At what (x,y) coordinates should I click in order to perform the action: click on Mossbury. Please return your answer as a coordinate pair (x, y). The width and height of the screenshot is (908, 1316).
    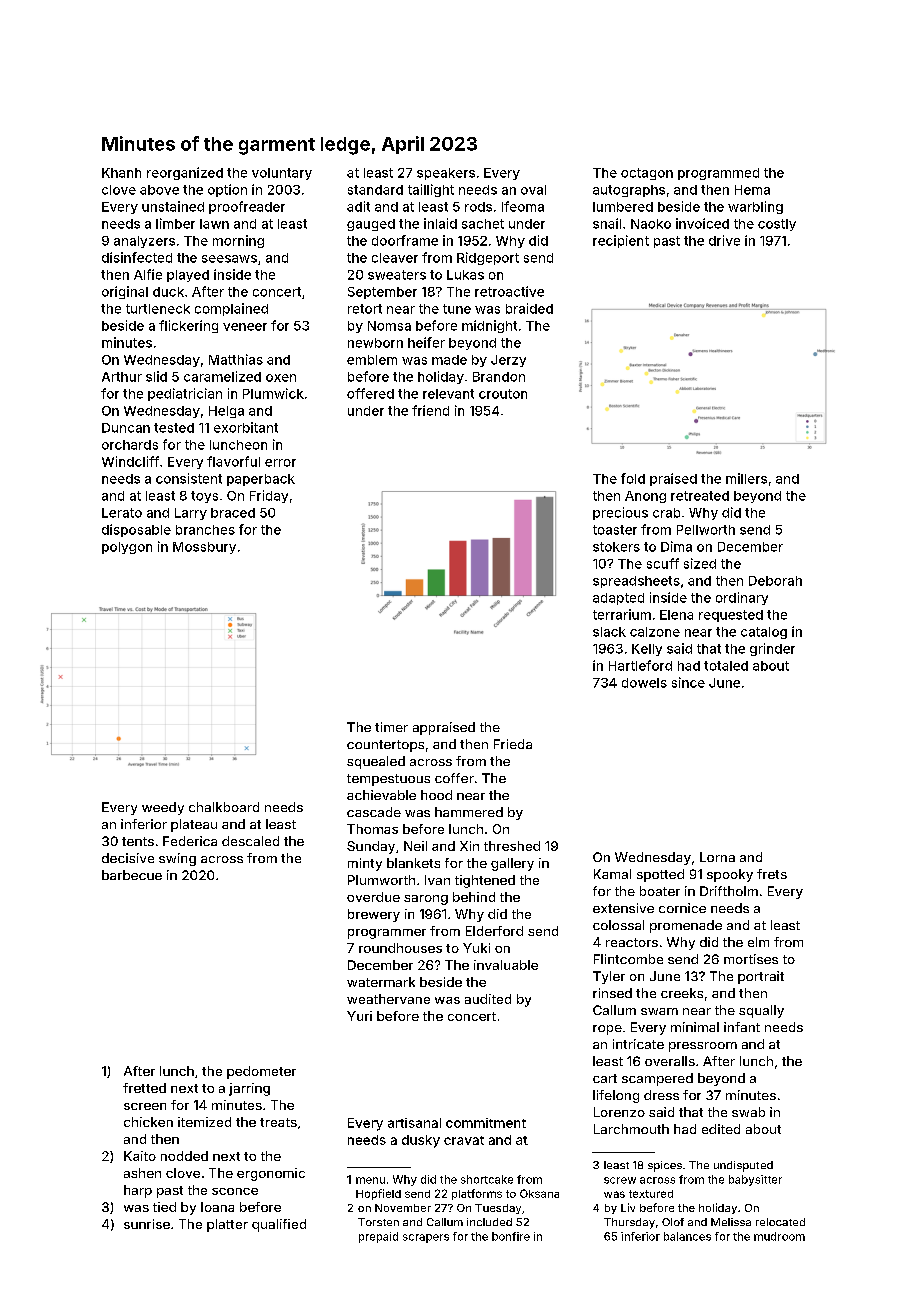
    Looking at the image, I should click on (204, 548).
